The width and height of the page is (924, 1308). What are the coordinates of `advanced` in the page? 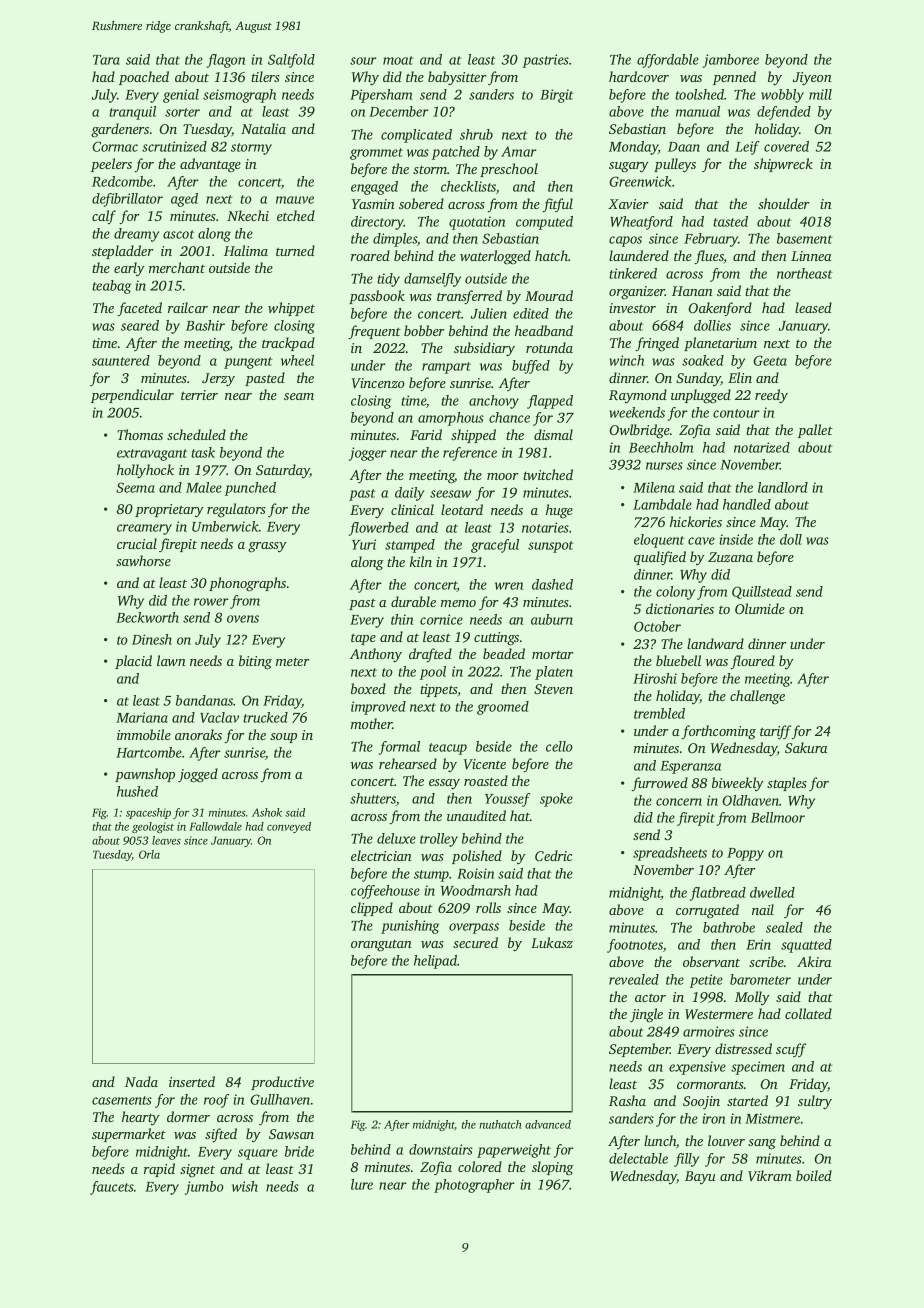 It's located at (548, 1124).
